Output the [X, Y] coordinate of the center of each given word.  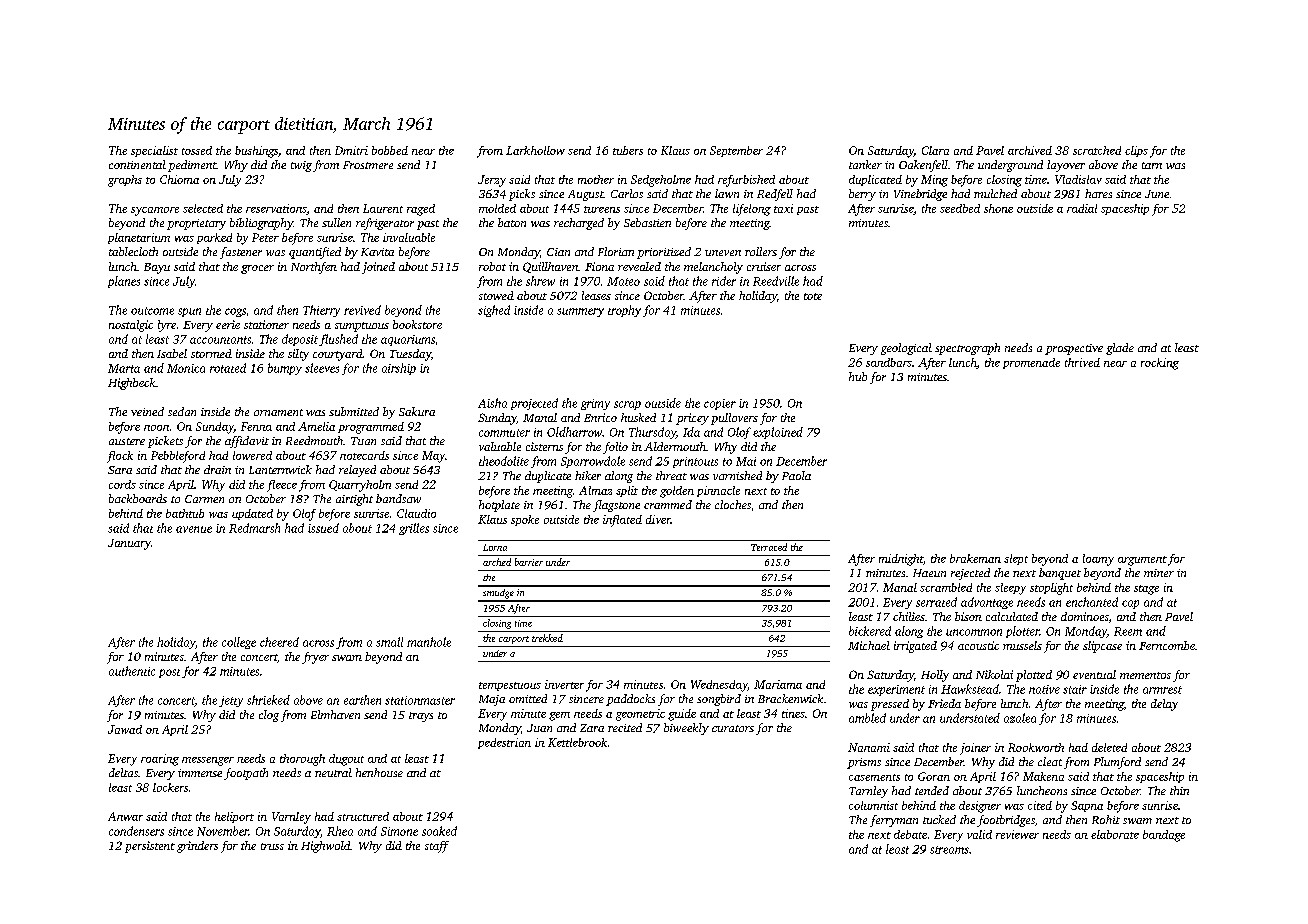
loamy [1098, 560]
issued [323, 528]
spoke [525, 520]
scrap [627, 405]
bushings [256, 152]
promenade [1031, 363]
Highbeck [132, 384]
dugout [346, 760]
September [736, 151]
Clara [935, 150]
